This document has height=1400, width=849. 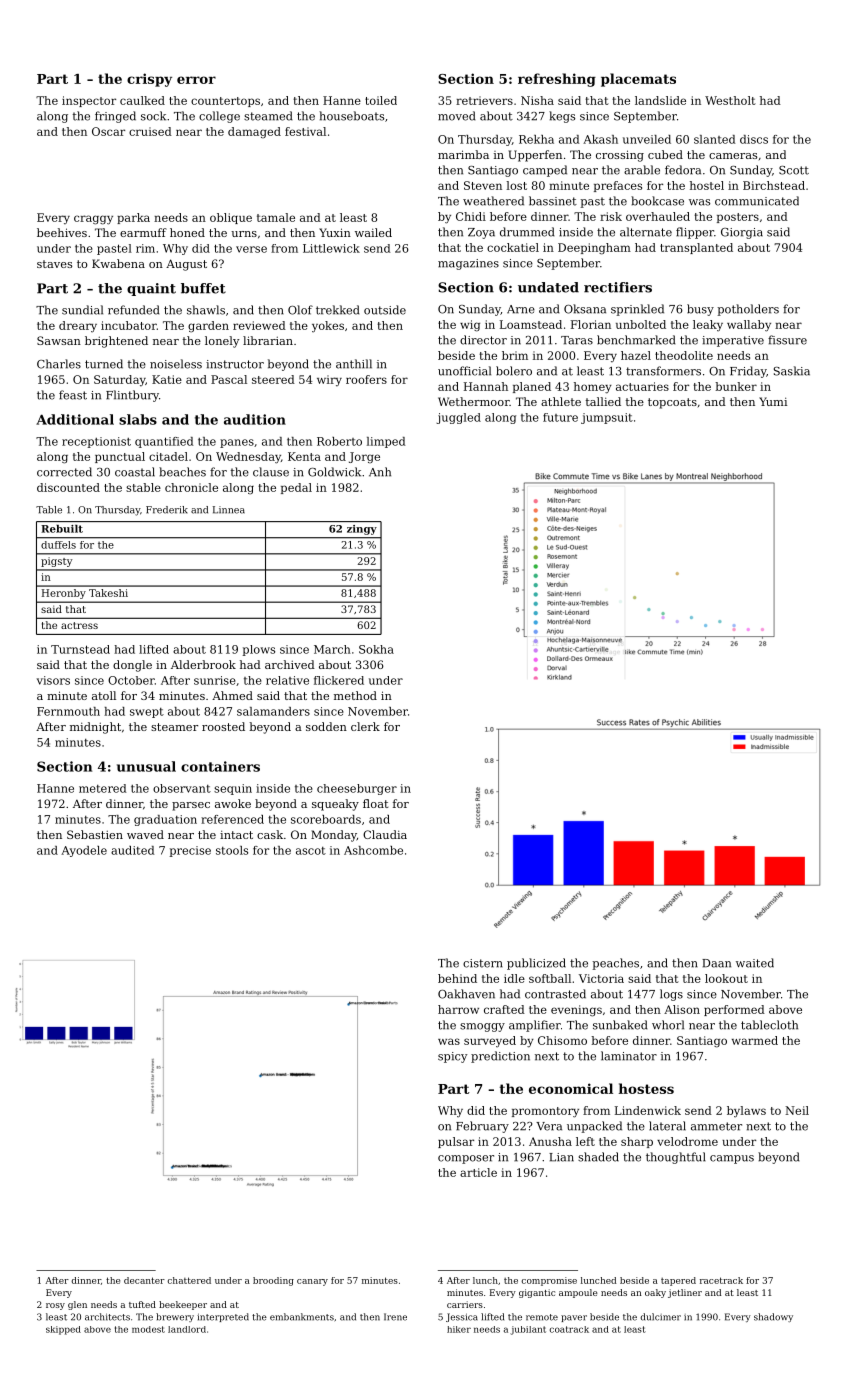 I want to click on performed, so click(x=734, y=1010).
